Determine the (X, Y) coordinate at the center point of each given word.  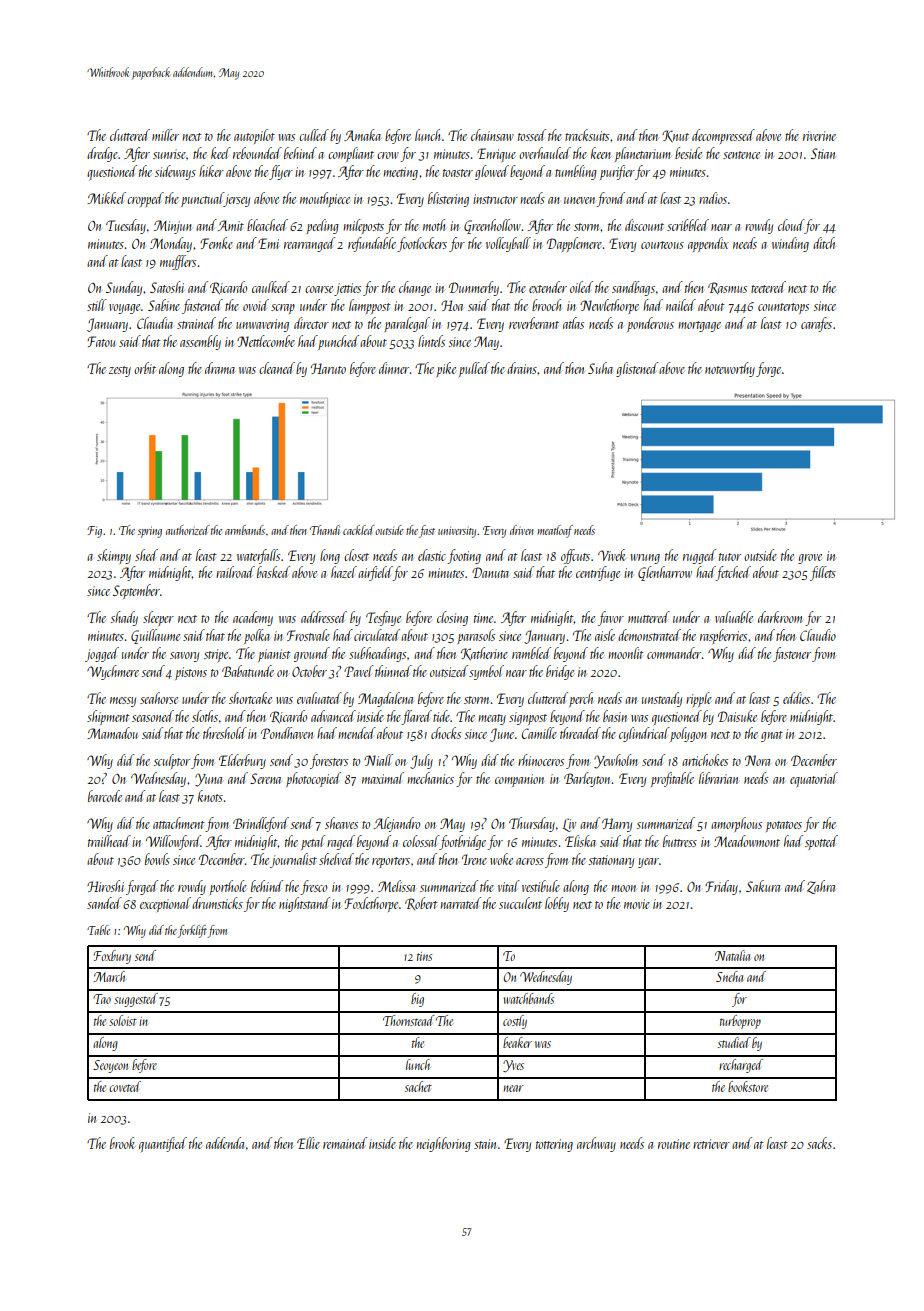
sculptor (172, 761)
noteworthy (730, 369)
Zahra (821, 887)
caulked (271, 287)
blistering (448, 199)
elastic (432, 555)
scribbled (688, 225)
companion (519, 780)
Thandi (325, 530)
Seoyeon (110, 1066)
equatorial (814, 780)
